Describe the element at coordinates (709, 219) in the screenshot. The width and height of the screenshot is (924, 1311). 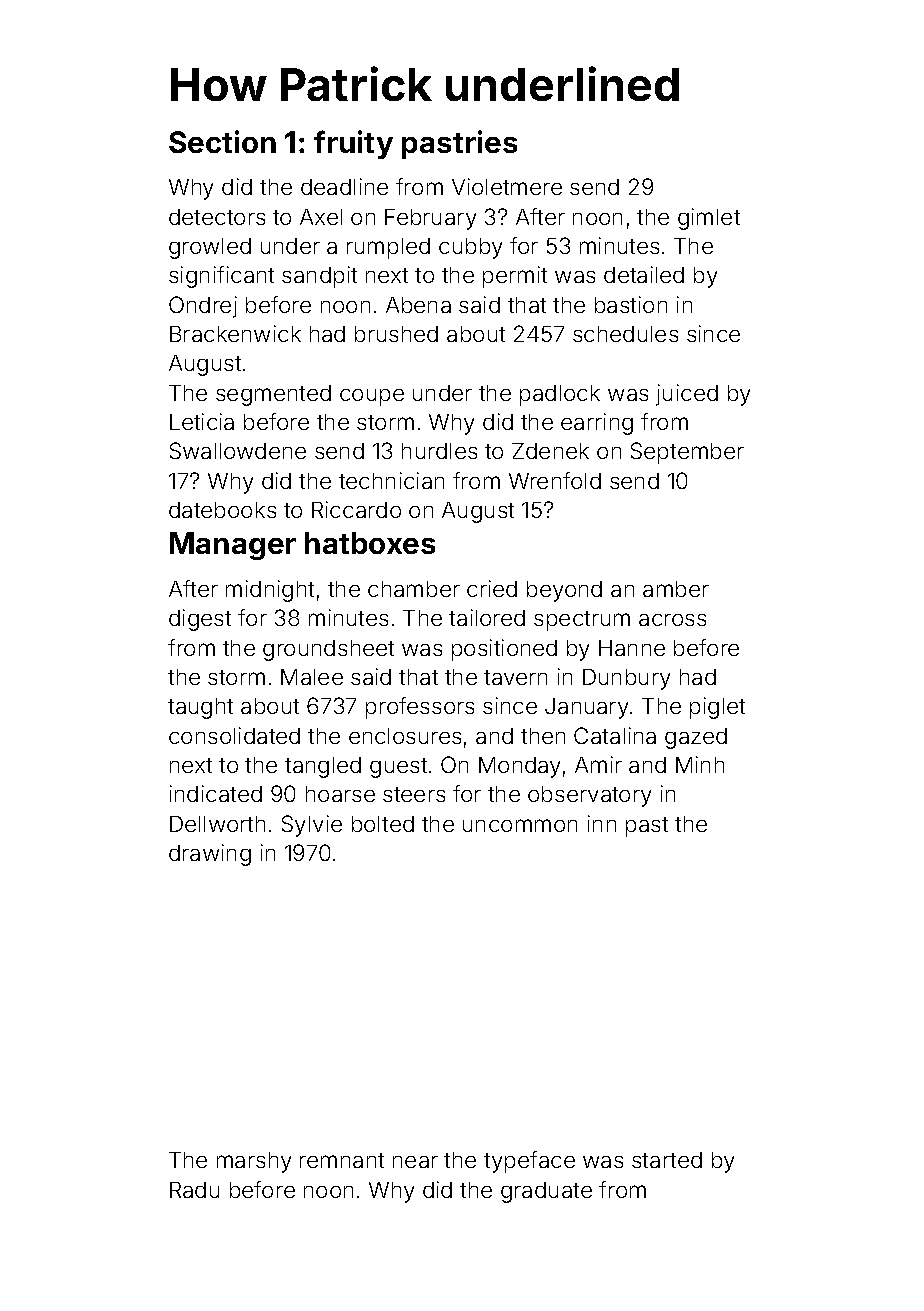
I see `gimlet` at that location.
